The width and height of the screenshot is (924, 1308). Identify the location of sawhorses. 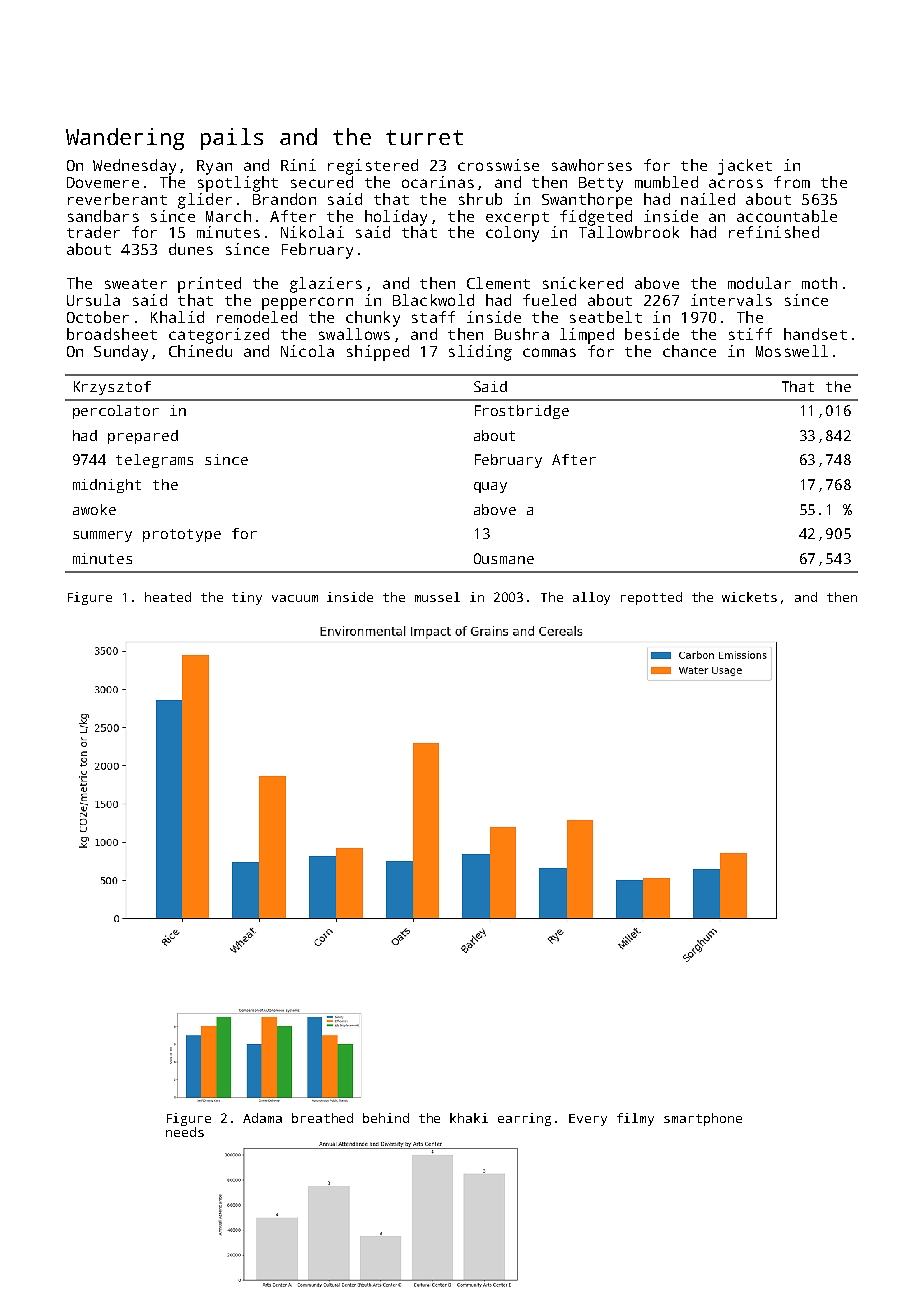
(592, 165).
